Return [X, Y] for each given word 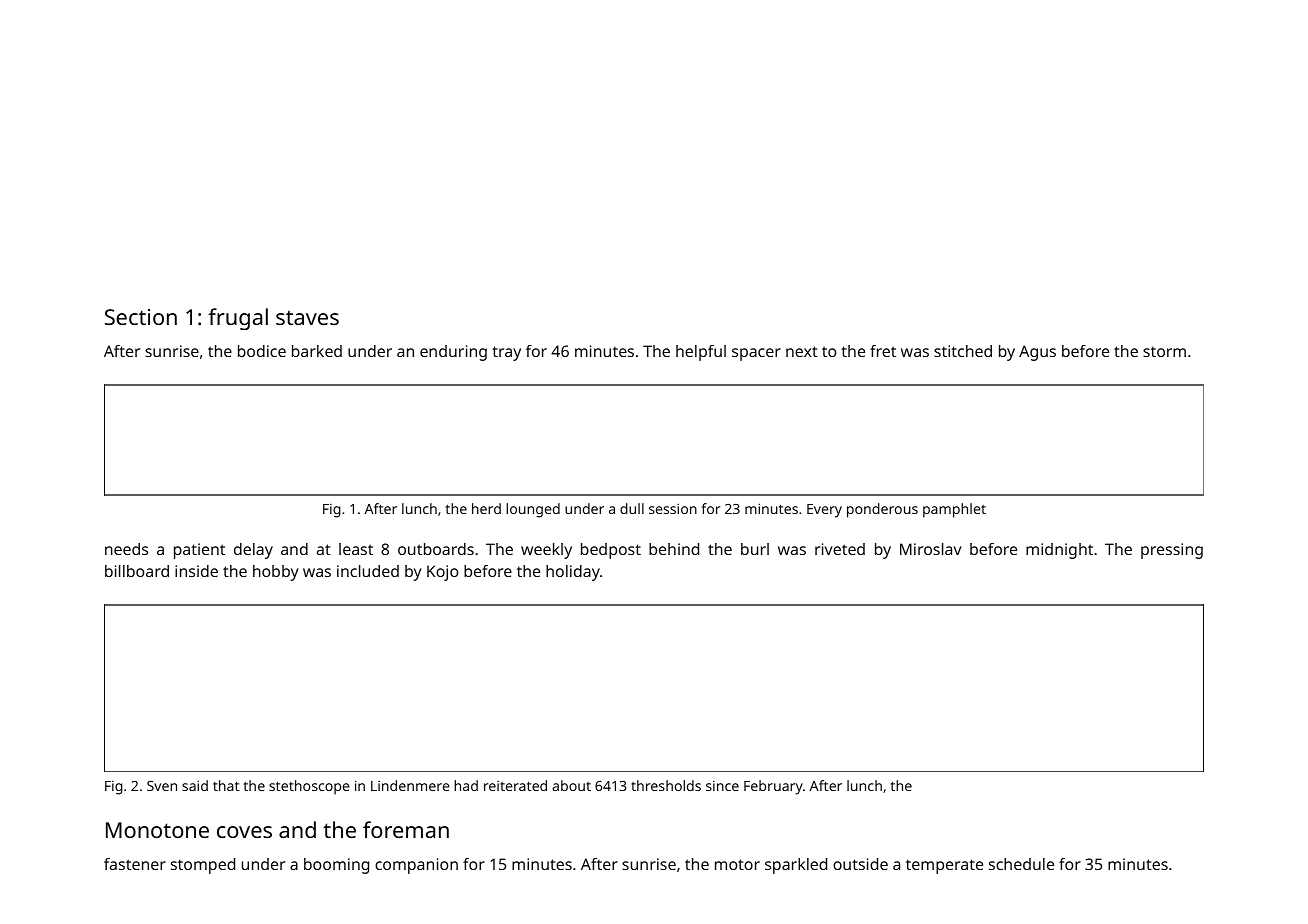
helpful [701, 353]
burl [755, 549]
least [356, 549]
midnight [1059, 551]
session [673, 508]
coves [244, 832]
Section [141, 317]
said [195, 785]
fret [883, 351]
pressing [1172, 551]
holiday [573, 573]
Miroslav [931, 549]
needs [126, 549]
